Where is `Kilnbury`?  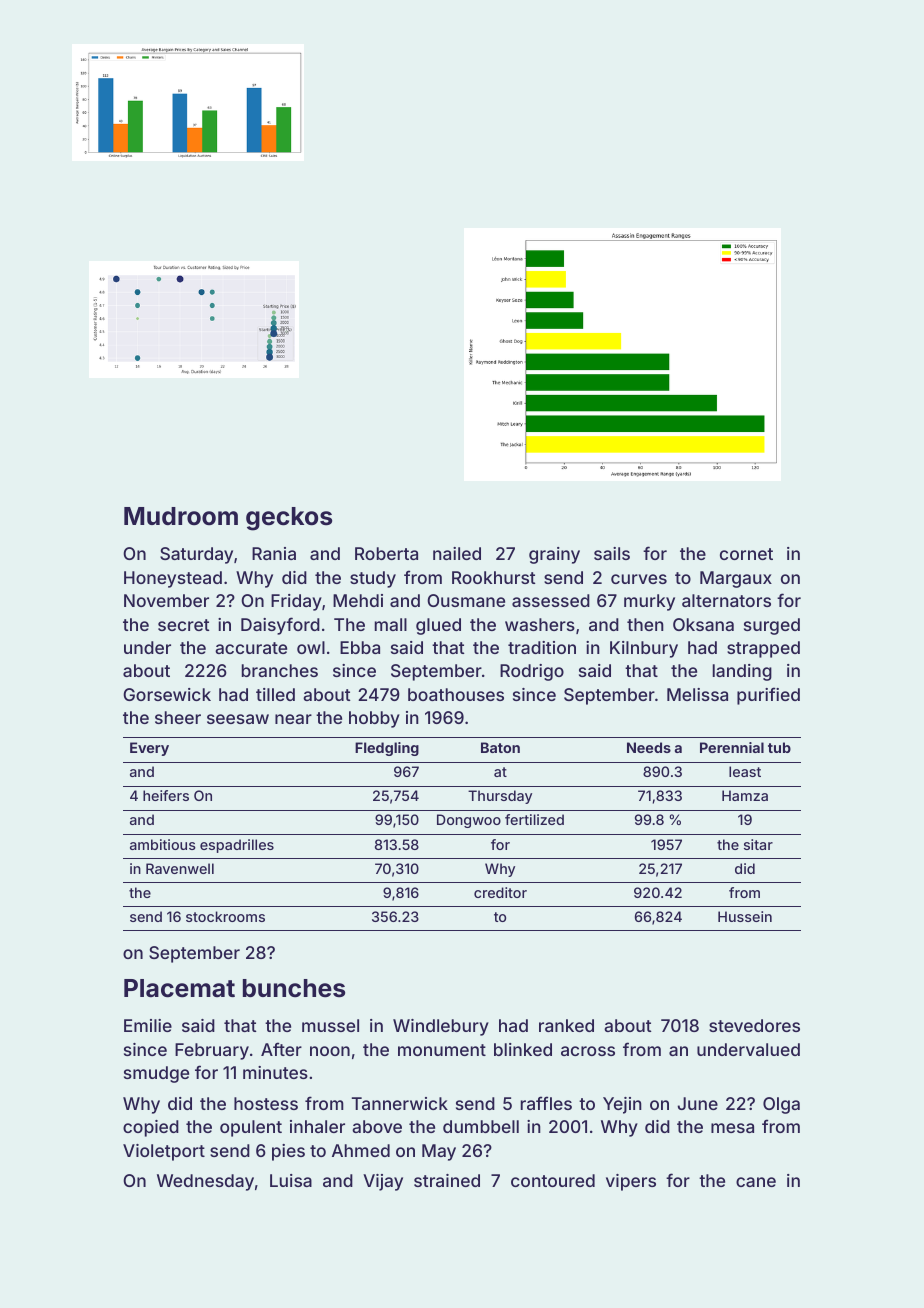
Kilnbury is located at coordinates (644, 649).
